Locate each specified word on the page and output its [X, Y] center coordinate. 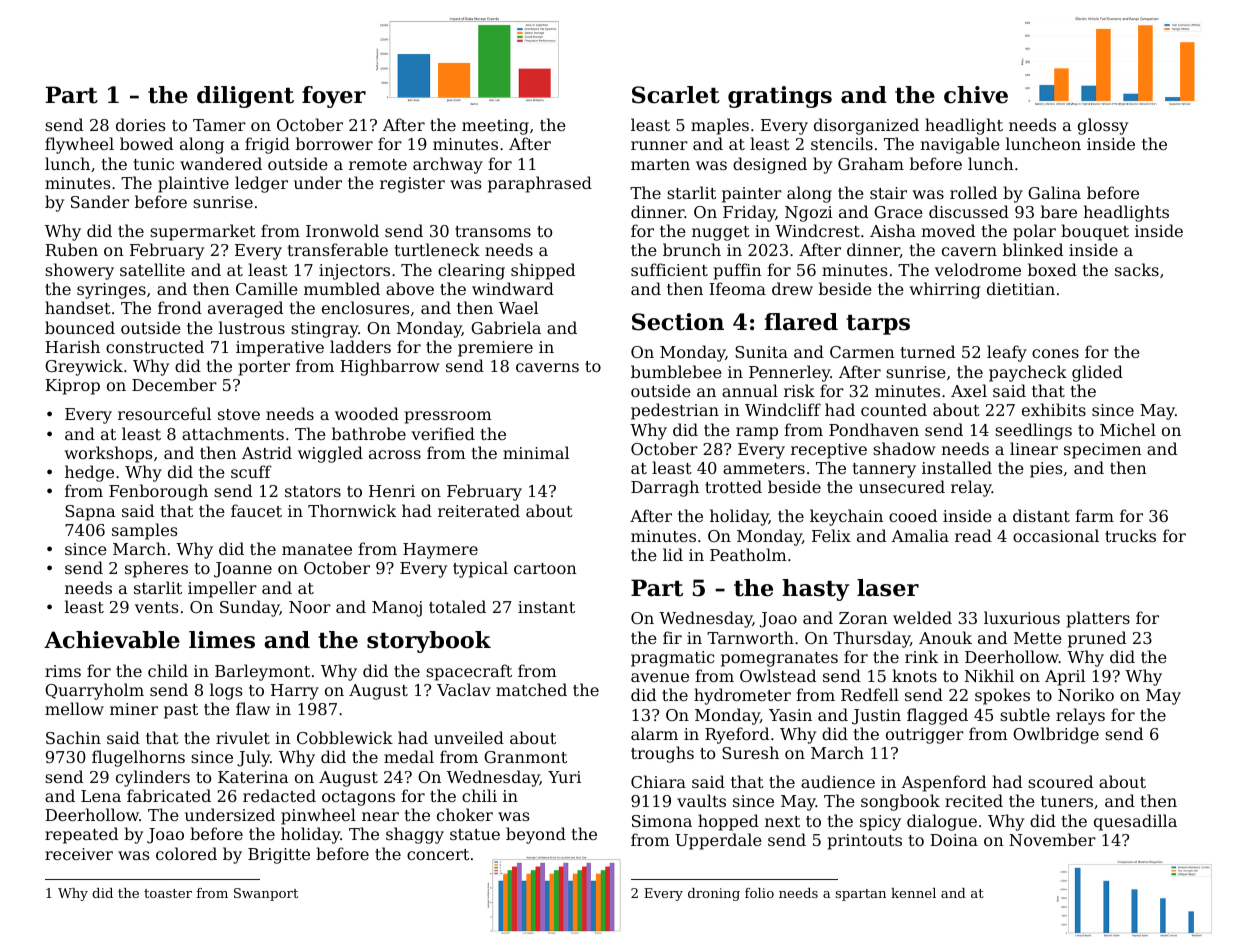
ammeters [764, 468]
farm [1094, 515]
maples [720, 126]
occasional [1056, 535]
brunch [692, 249]
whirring [945, 290]
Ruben [71, 249]
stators [313, 491]
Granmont [525, 757]
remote [378, 164]
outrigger [925, 736]
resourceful [164, 413]
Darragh [665, 488]
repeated [81, 835]
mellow [74, 708]
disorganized [866, 126]
